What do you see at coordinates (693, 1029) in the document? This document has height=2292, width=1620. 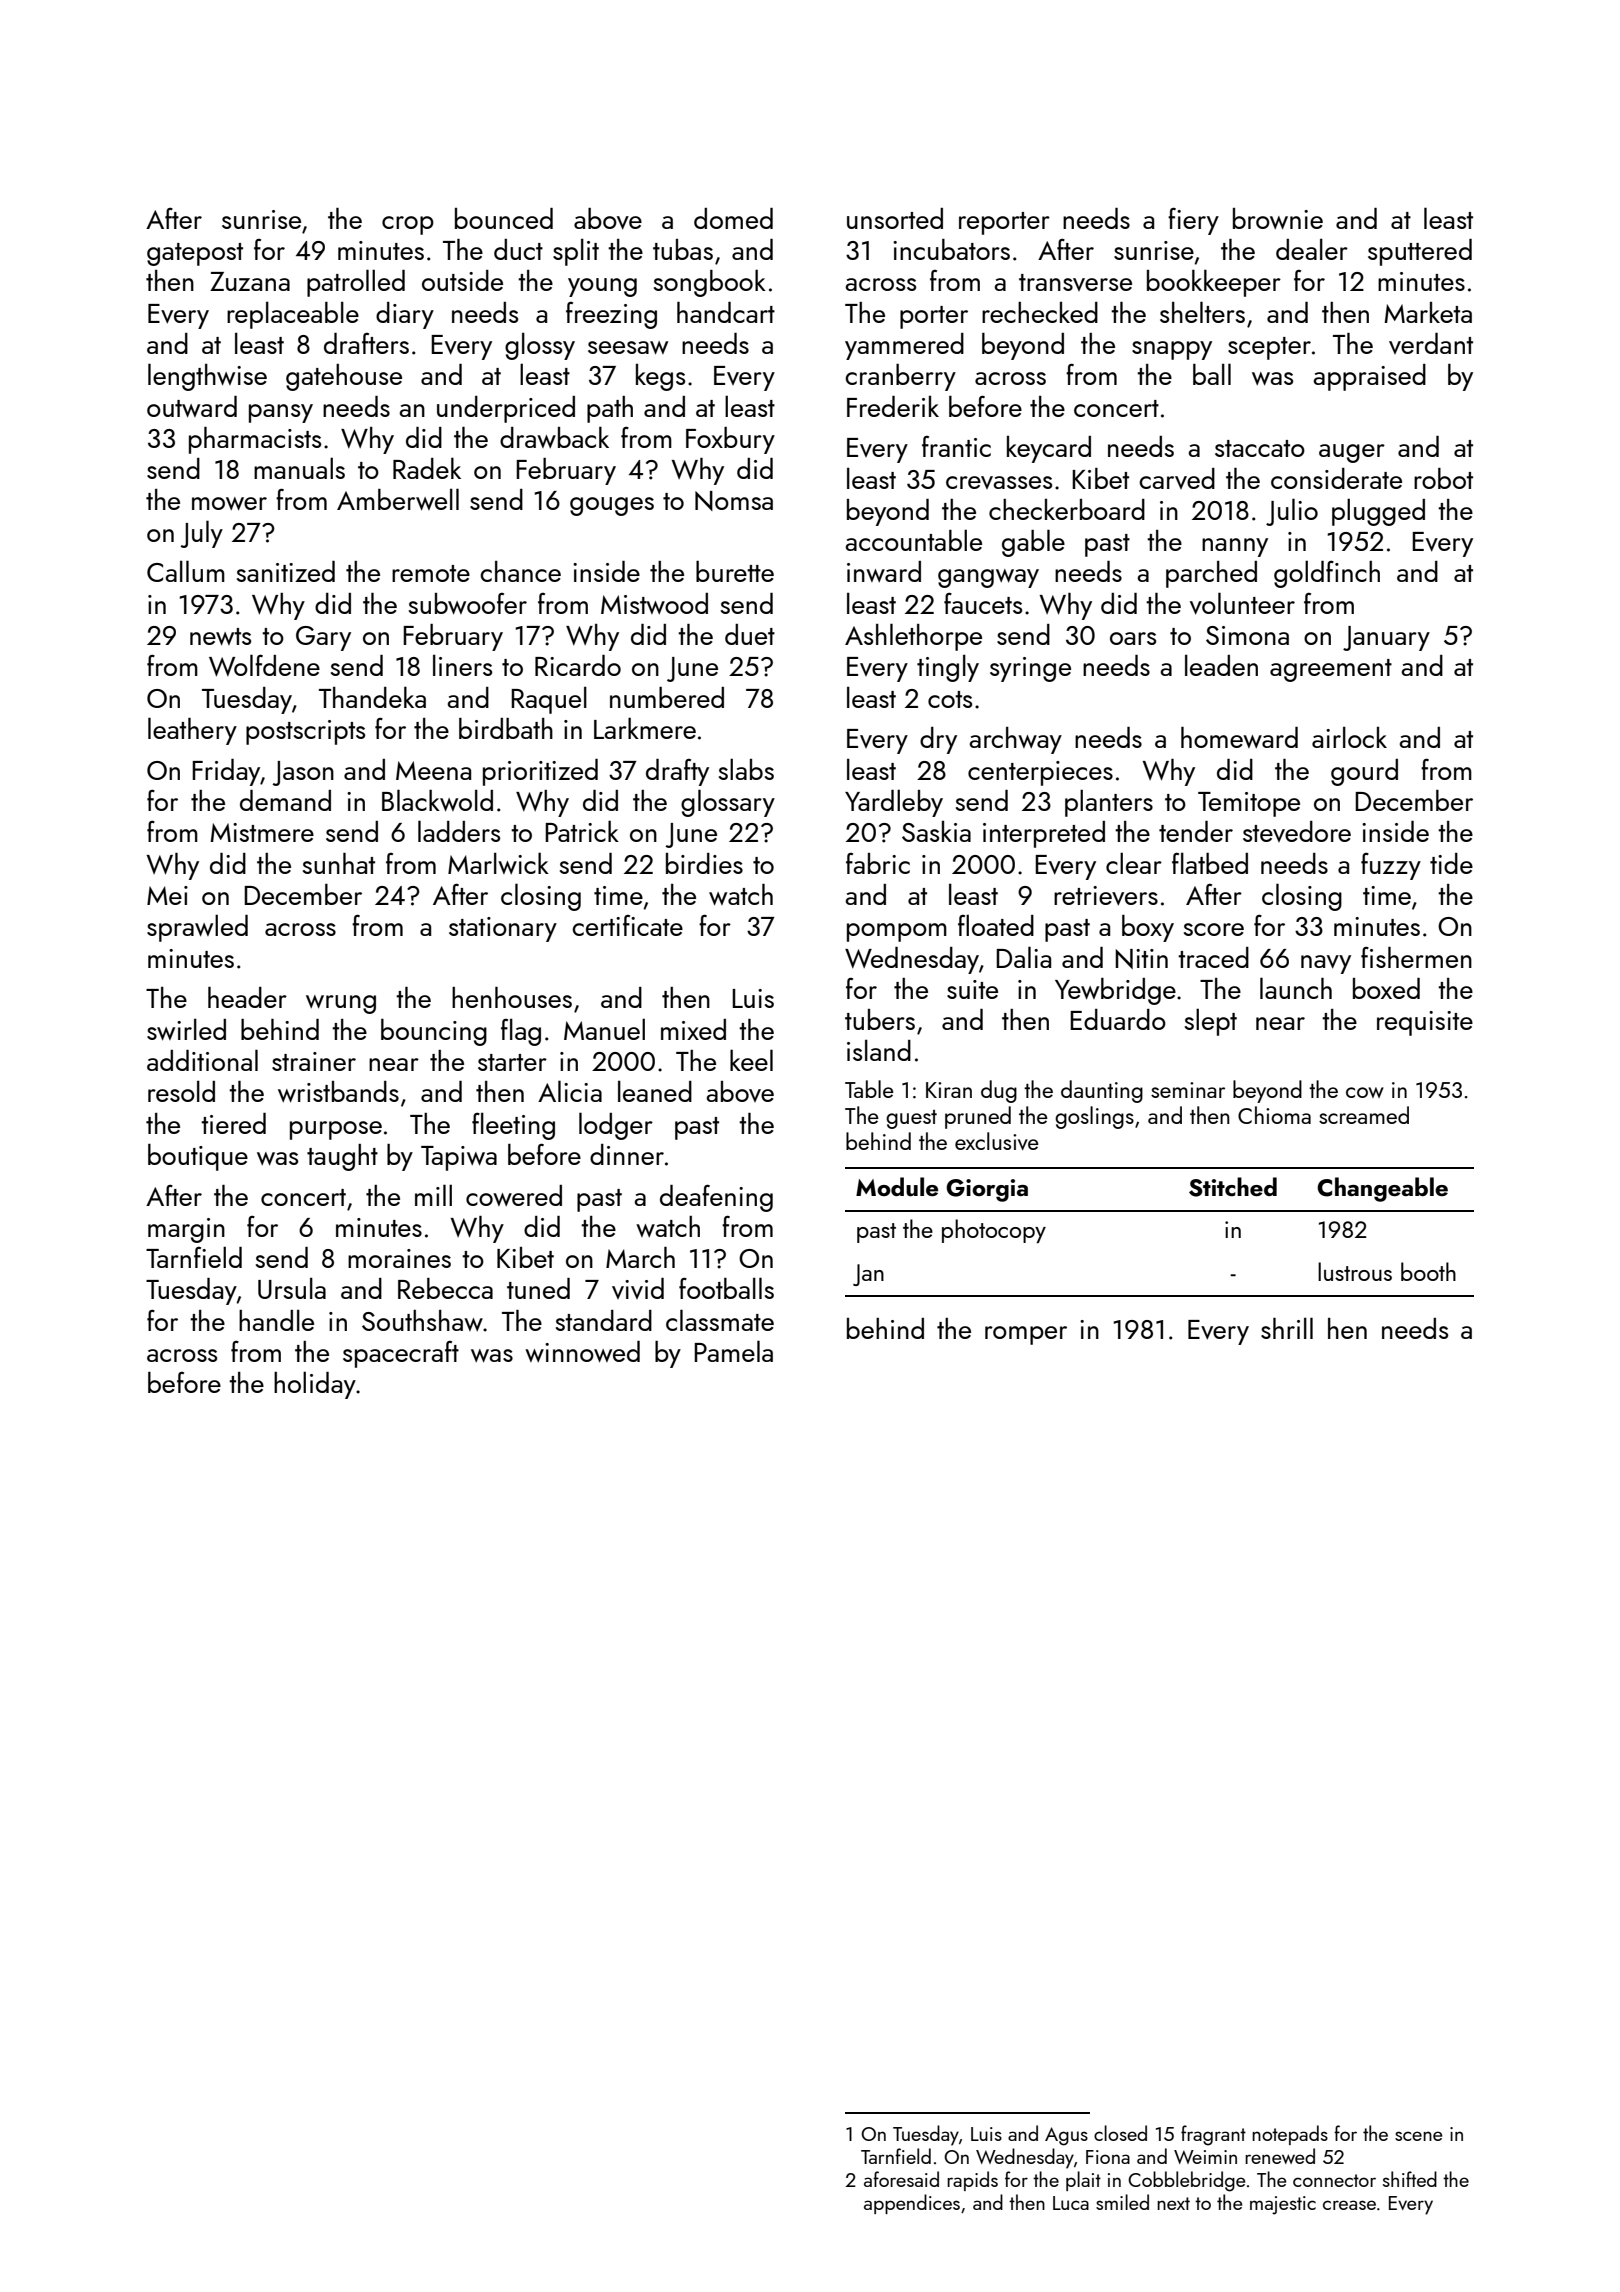 I see `mixed` at bounding box center [693, 1029].
